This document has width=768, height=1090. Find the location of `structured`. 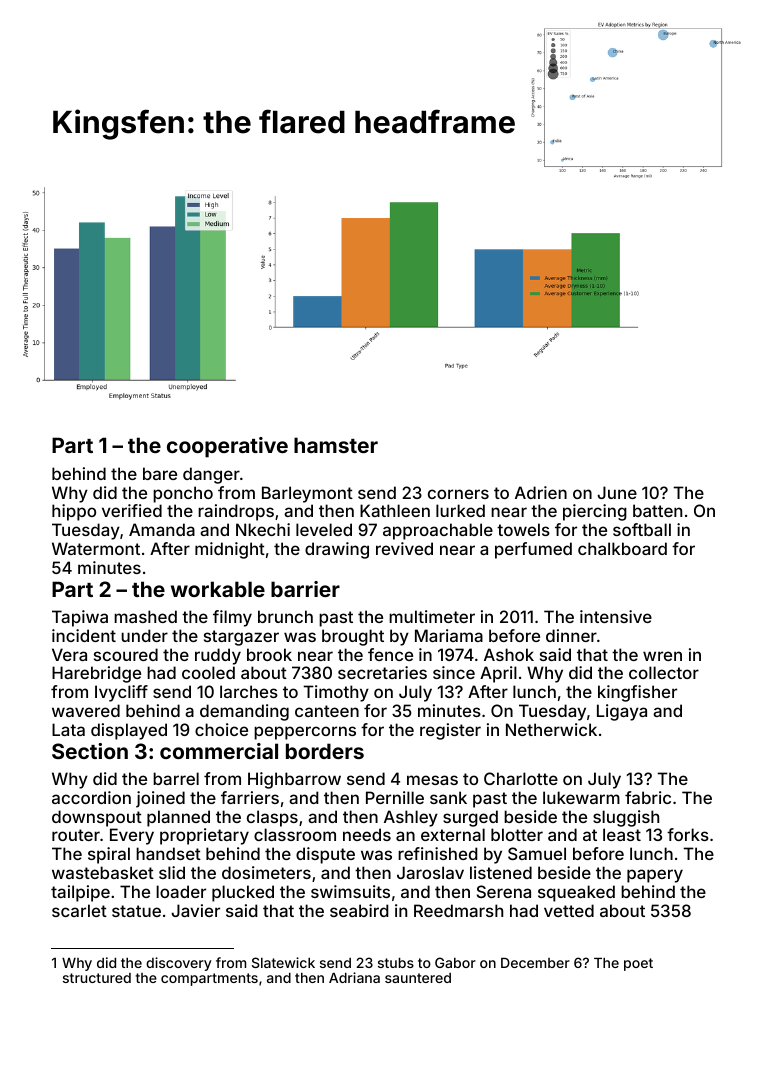

structured is located at coordinates (97, 978).
